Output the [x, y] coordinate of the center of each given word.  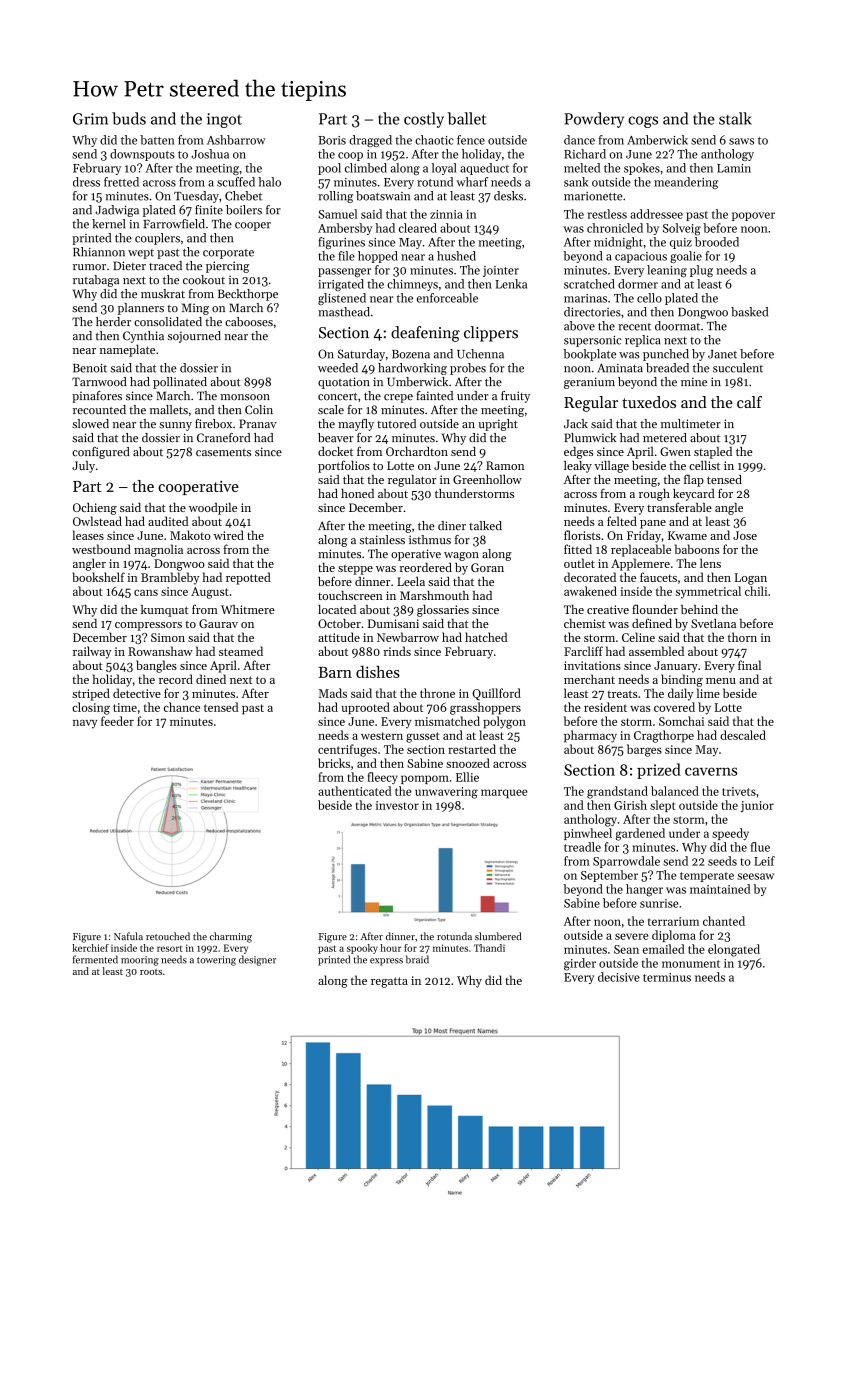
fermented [95, 959]
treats [622, 694]
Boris [332, 140]
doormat [677, 326]
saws [741, 141]
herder [113, 322]
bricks [334, 763]
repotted [248, 578]
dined [211, 679]
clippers [491, 334]
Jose [745, 535]
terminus [667, 977]
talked [485, 526]
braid [417, 959]
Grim [90, 119]
